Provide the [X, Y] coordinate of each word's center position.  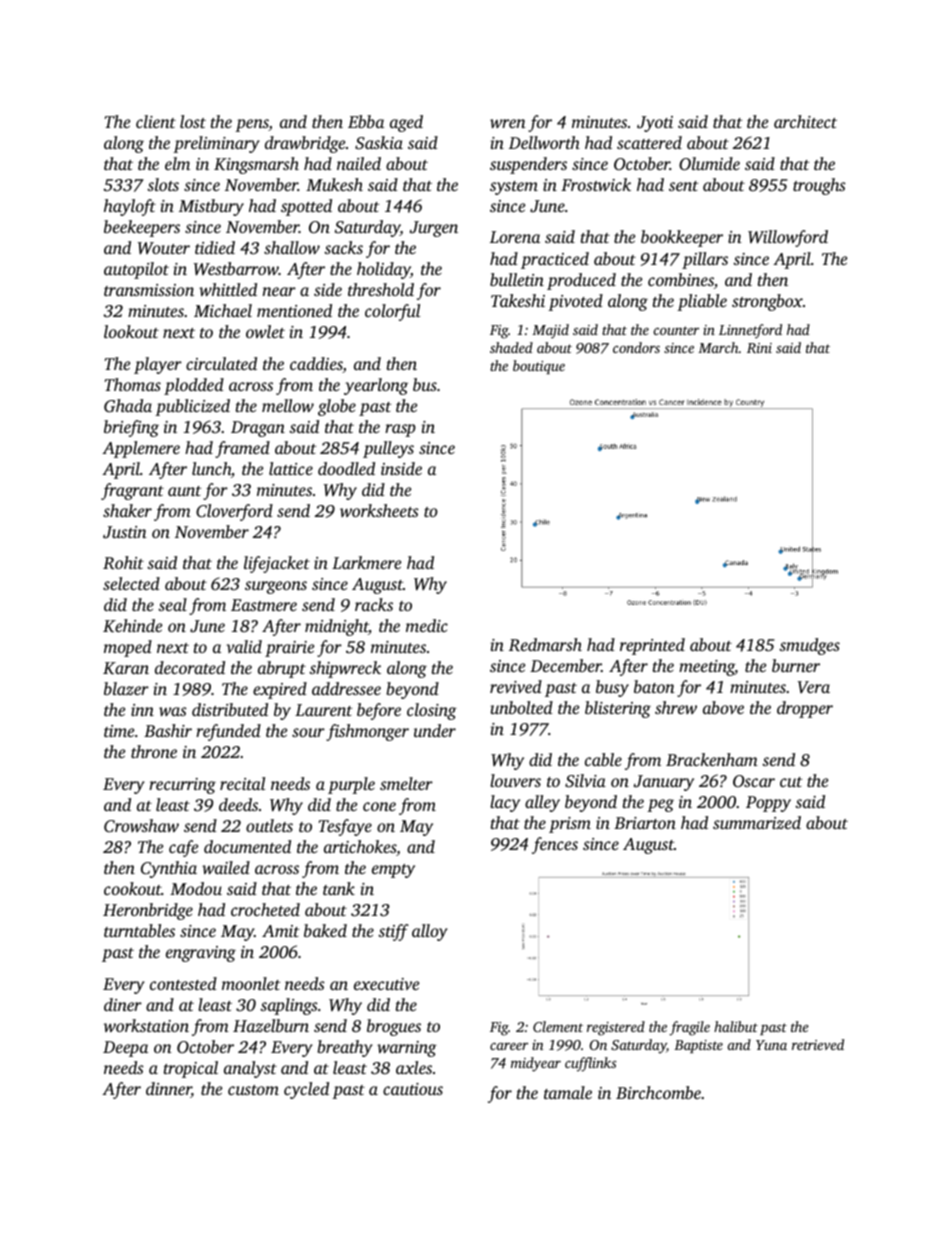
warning [407, 1049]
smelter [406, 783]
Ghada [128, 406]
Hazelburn [271, 1025]
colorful [392, 312]
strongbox [767, 302]
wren [508, 123]
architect [805, 121]
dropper [805, 709]
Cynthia [169, 869]
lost [193, 121]
